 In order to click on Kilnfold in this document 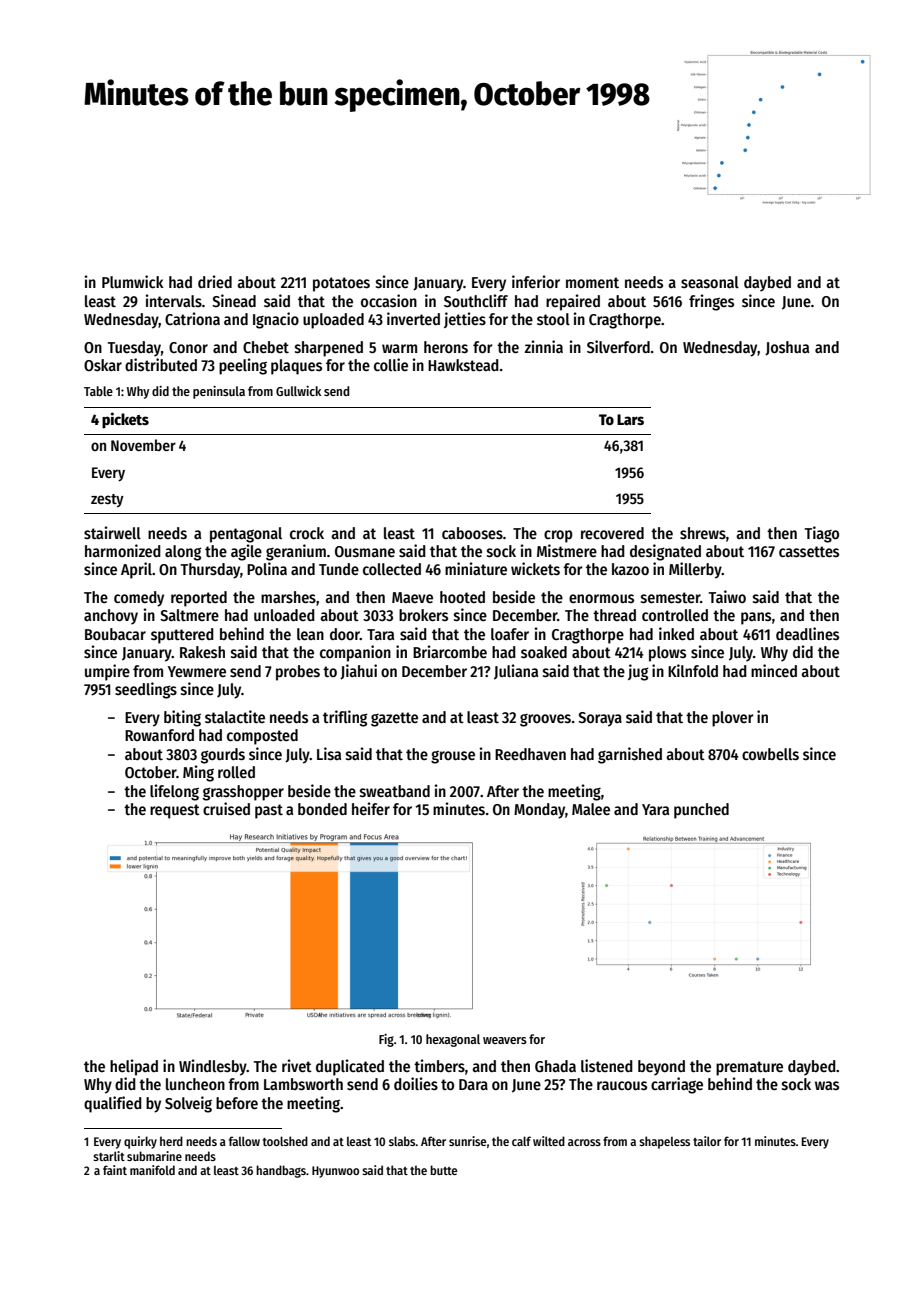, I will do `click(693, 670)`.
